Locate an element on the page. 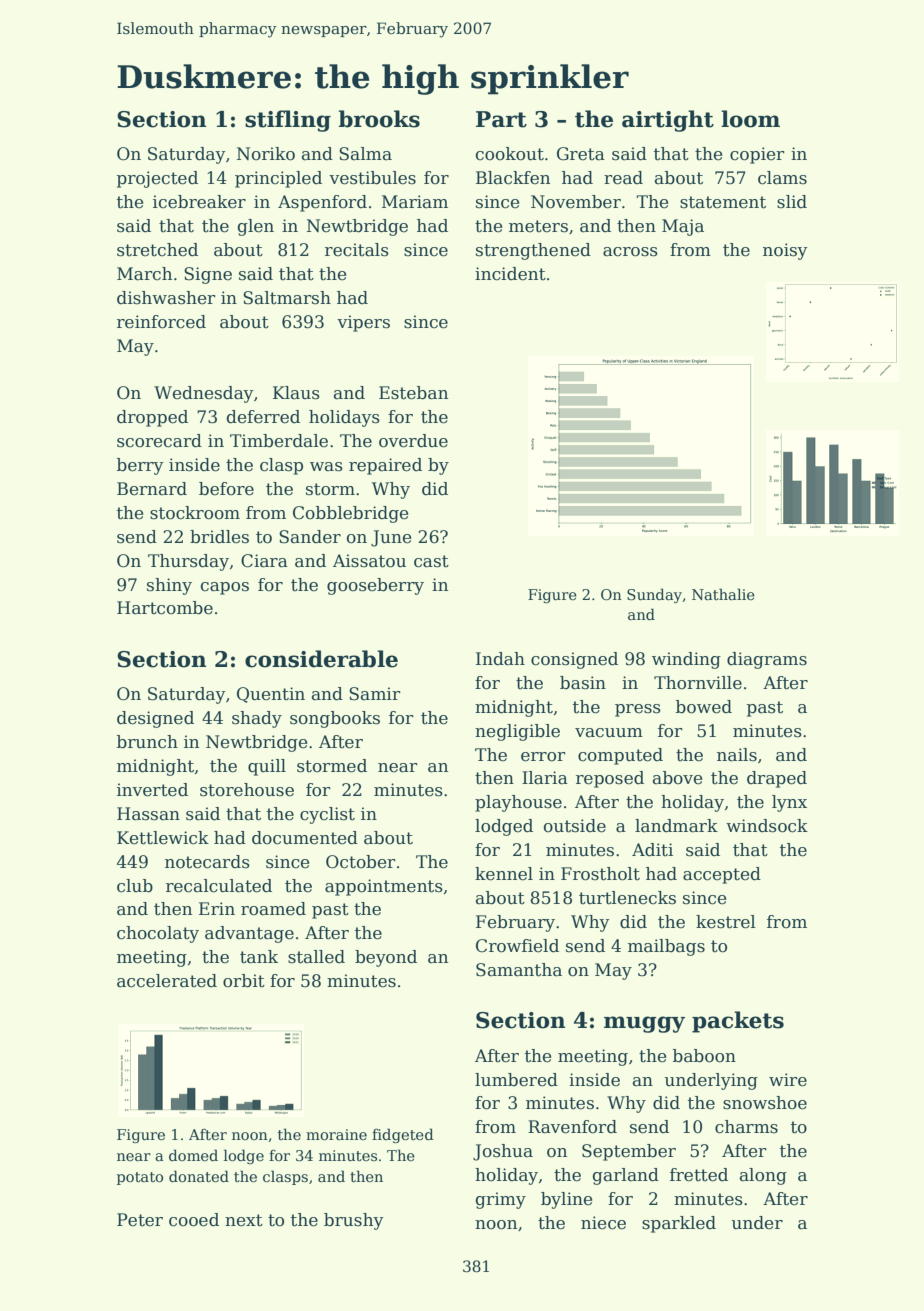  bowed is located at coordinates (704, 707).
